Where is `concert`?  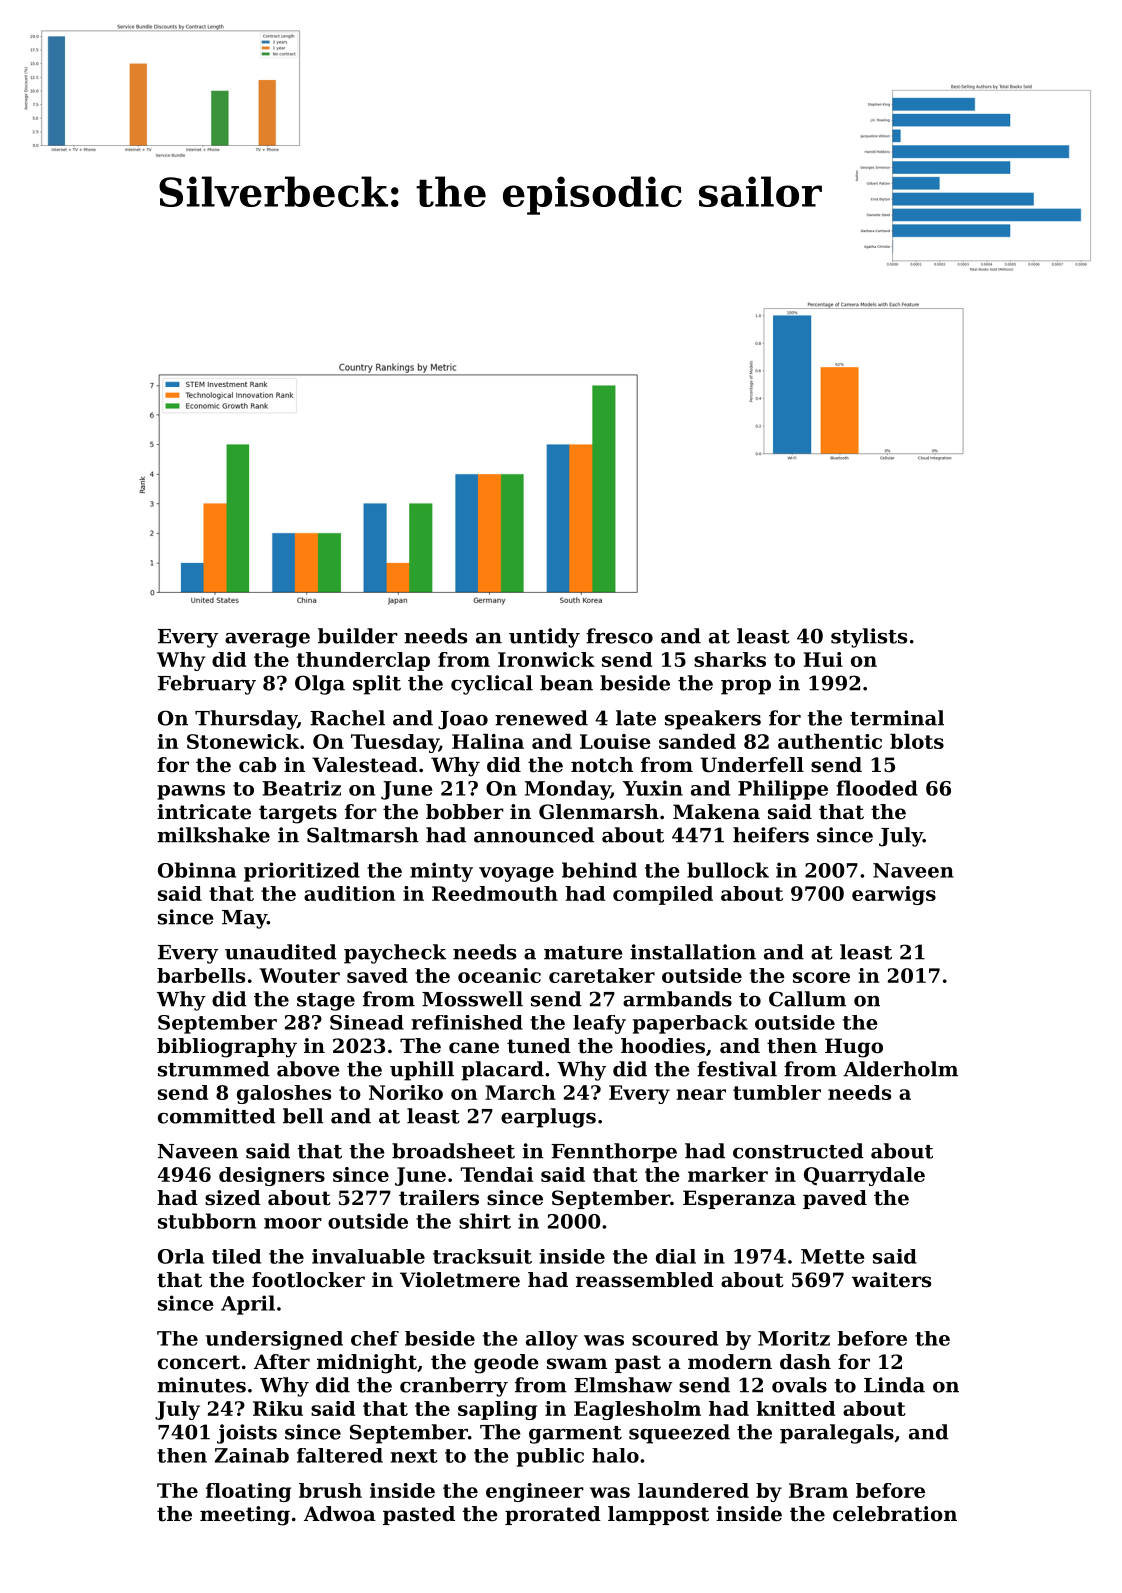
concert is located at coordinates (199, 1362).
